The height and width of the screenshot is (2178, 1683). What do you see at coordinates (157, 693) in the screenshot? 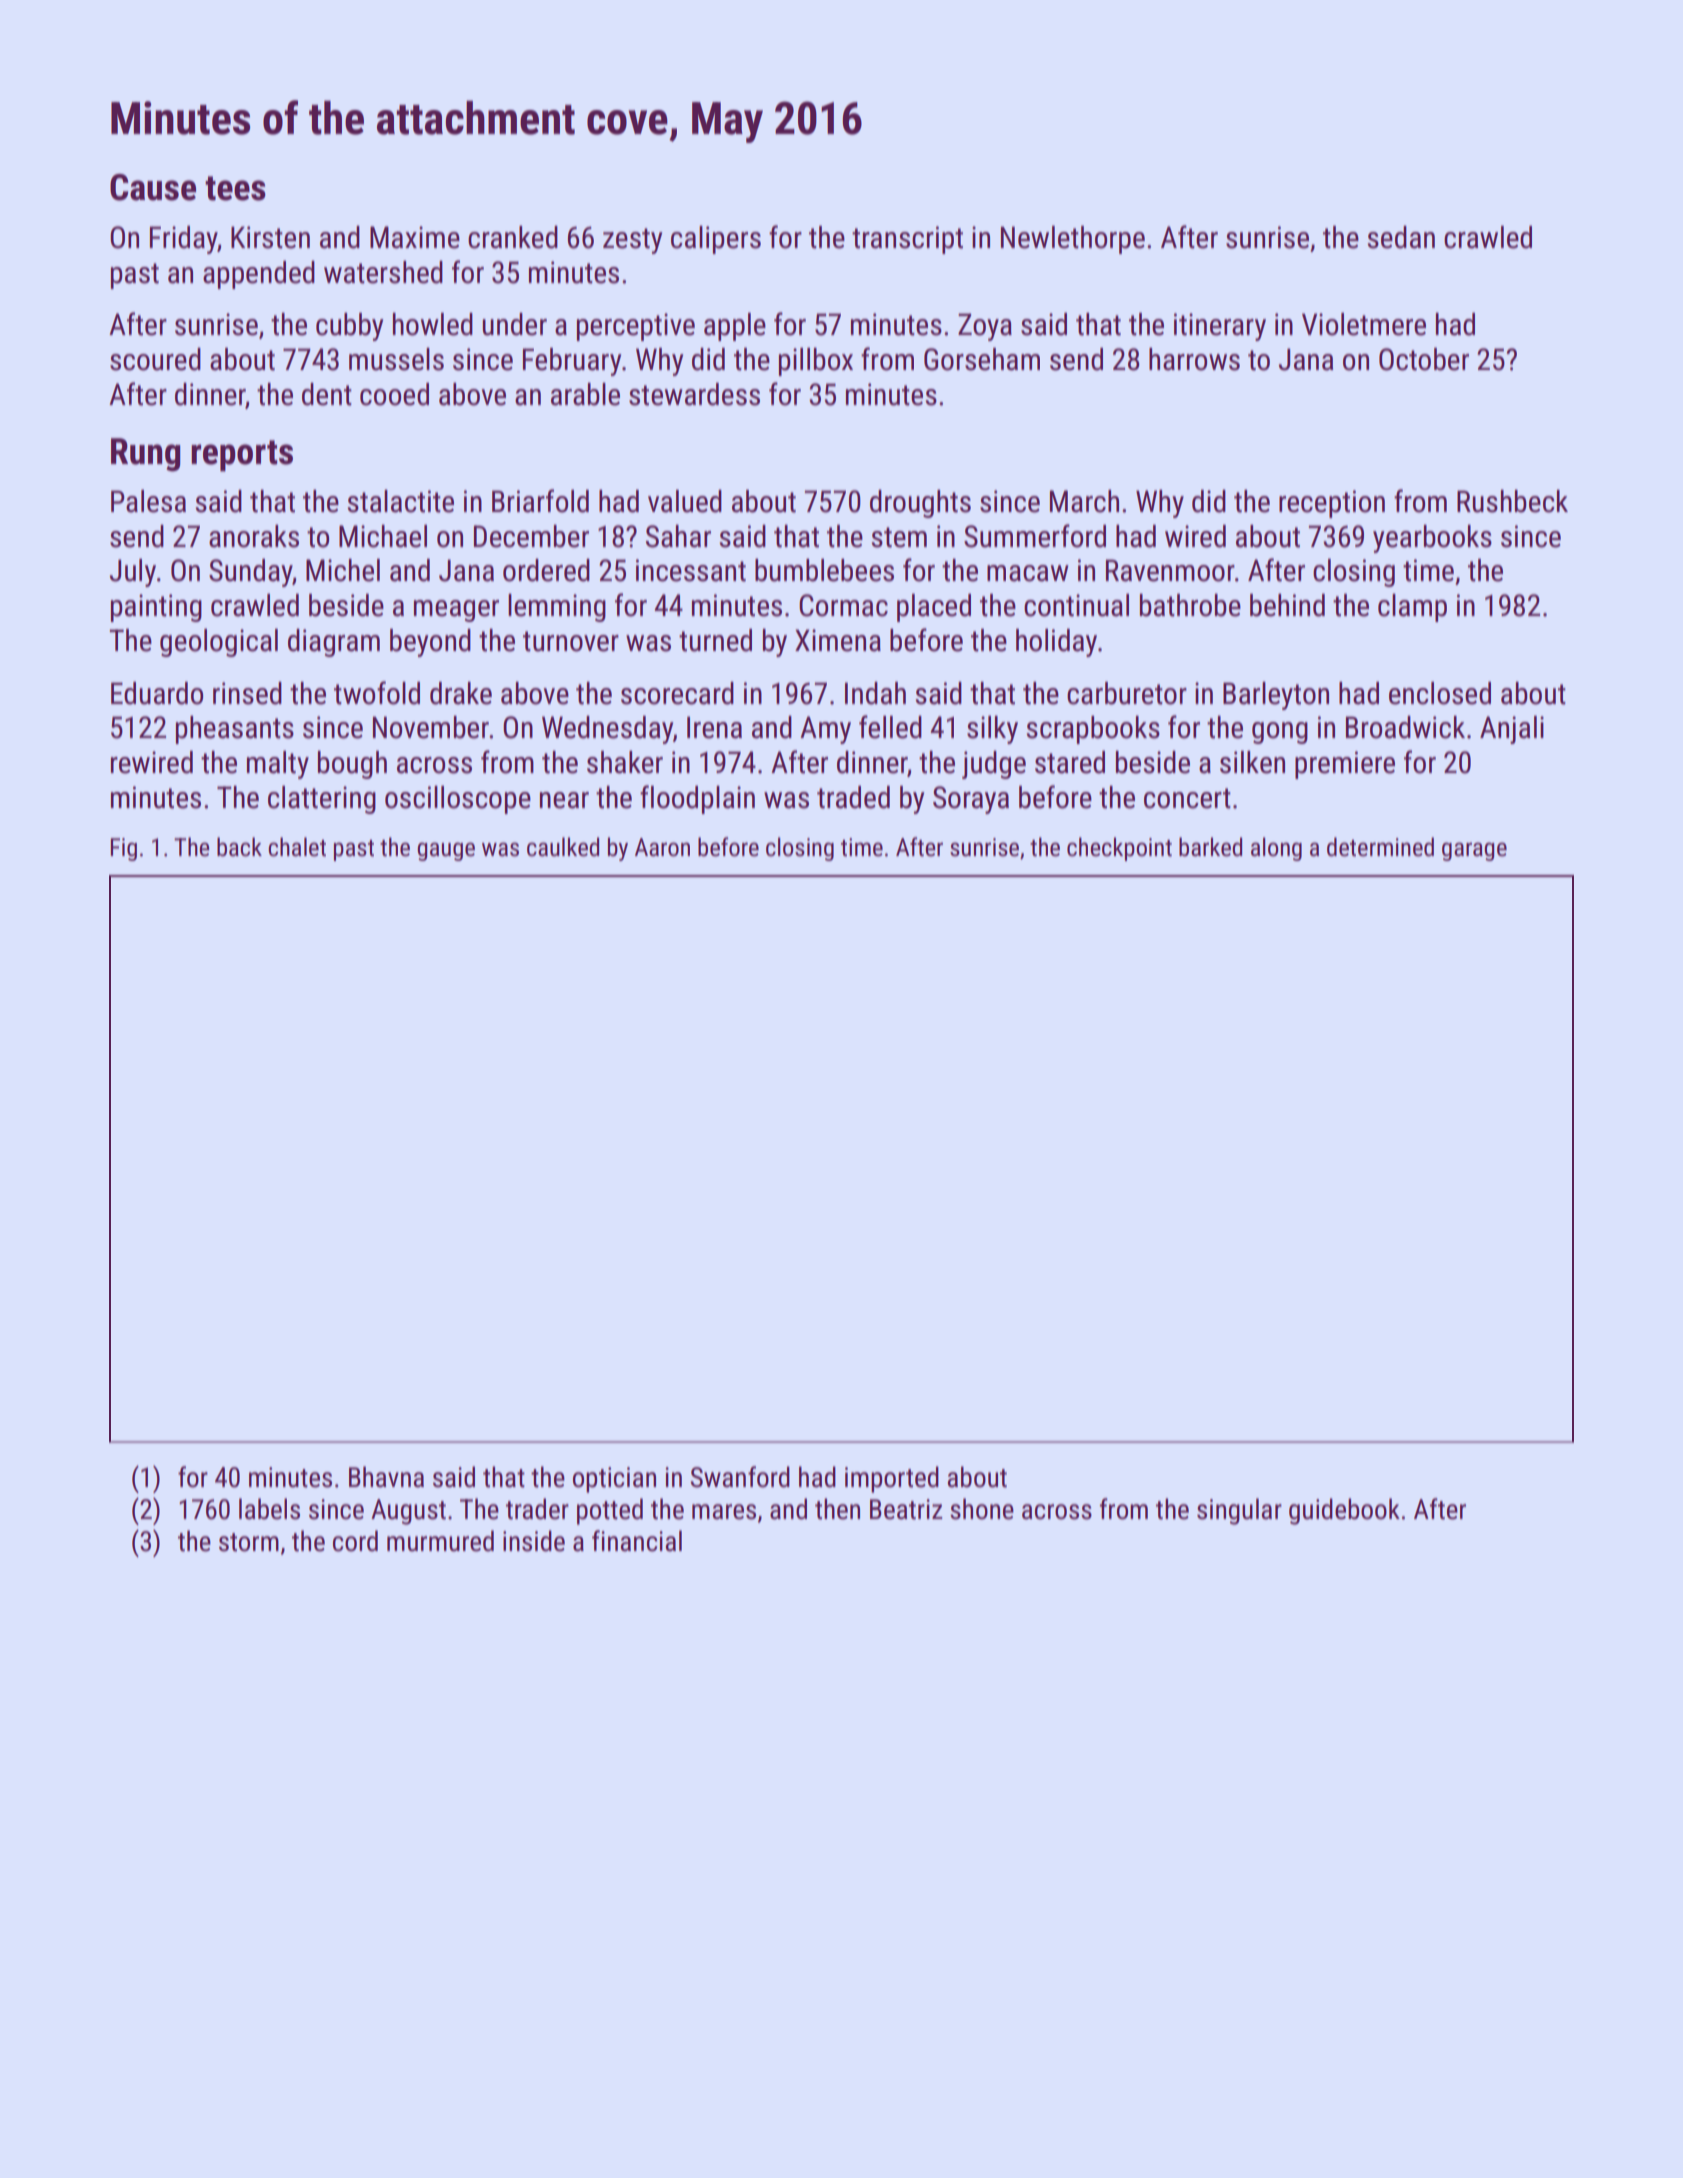
I see `Eduardo` at bounding box center [157, 693].
